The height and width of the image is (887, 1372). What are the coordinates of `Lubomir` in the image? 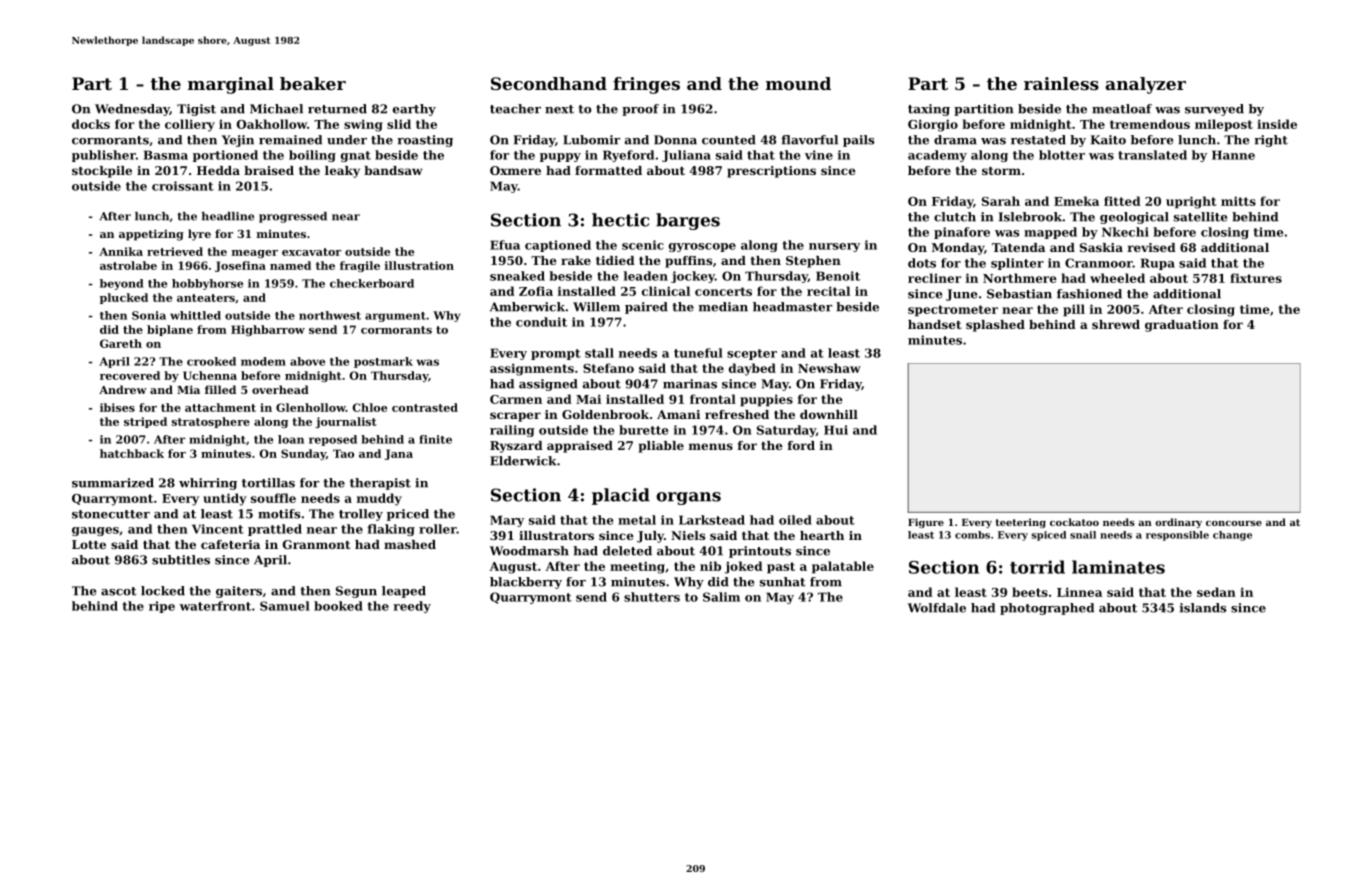 It's located at (591, 140).
